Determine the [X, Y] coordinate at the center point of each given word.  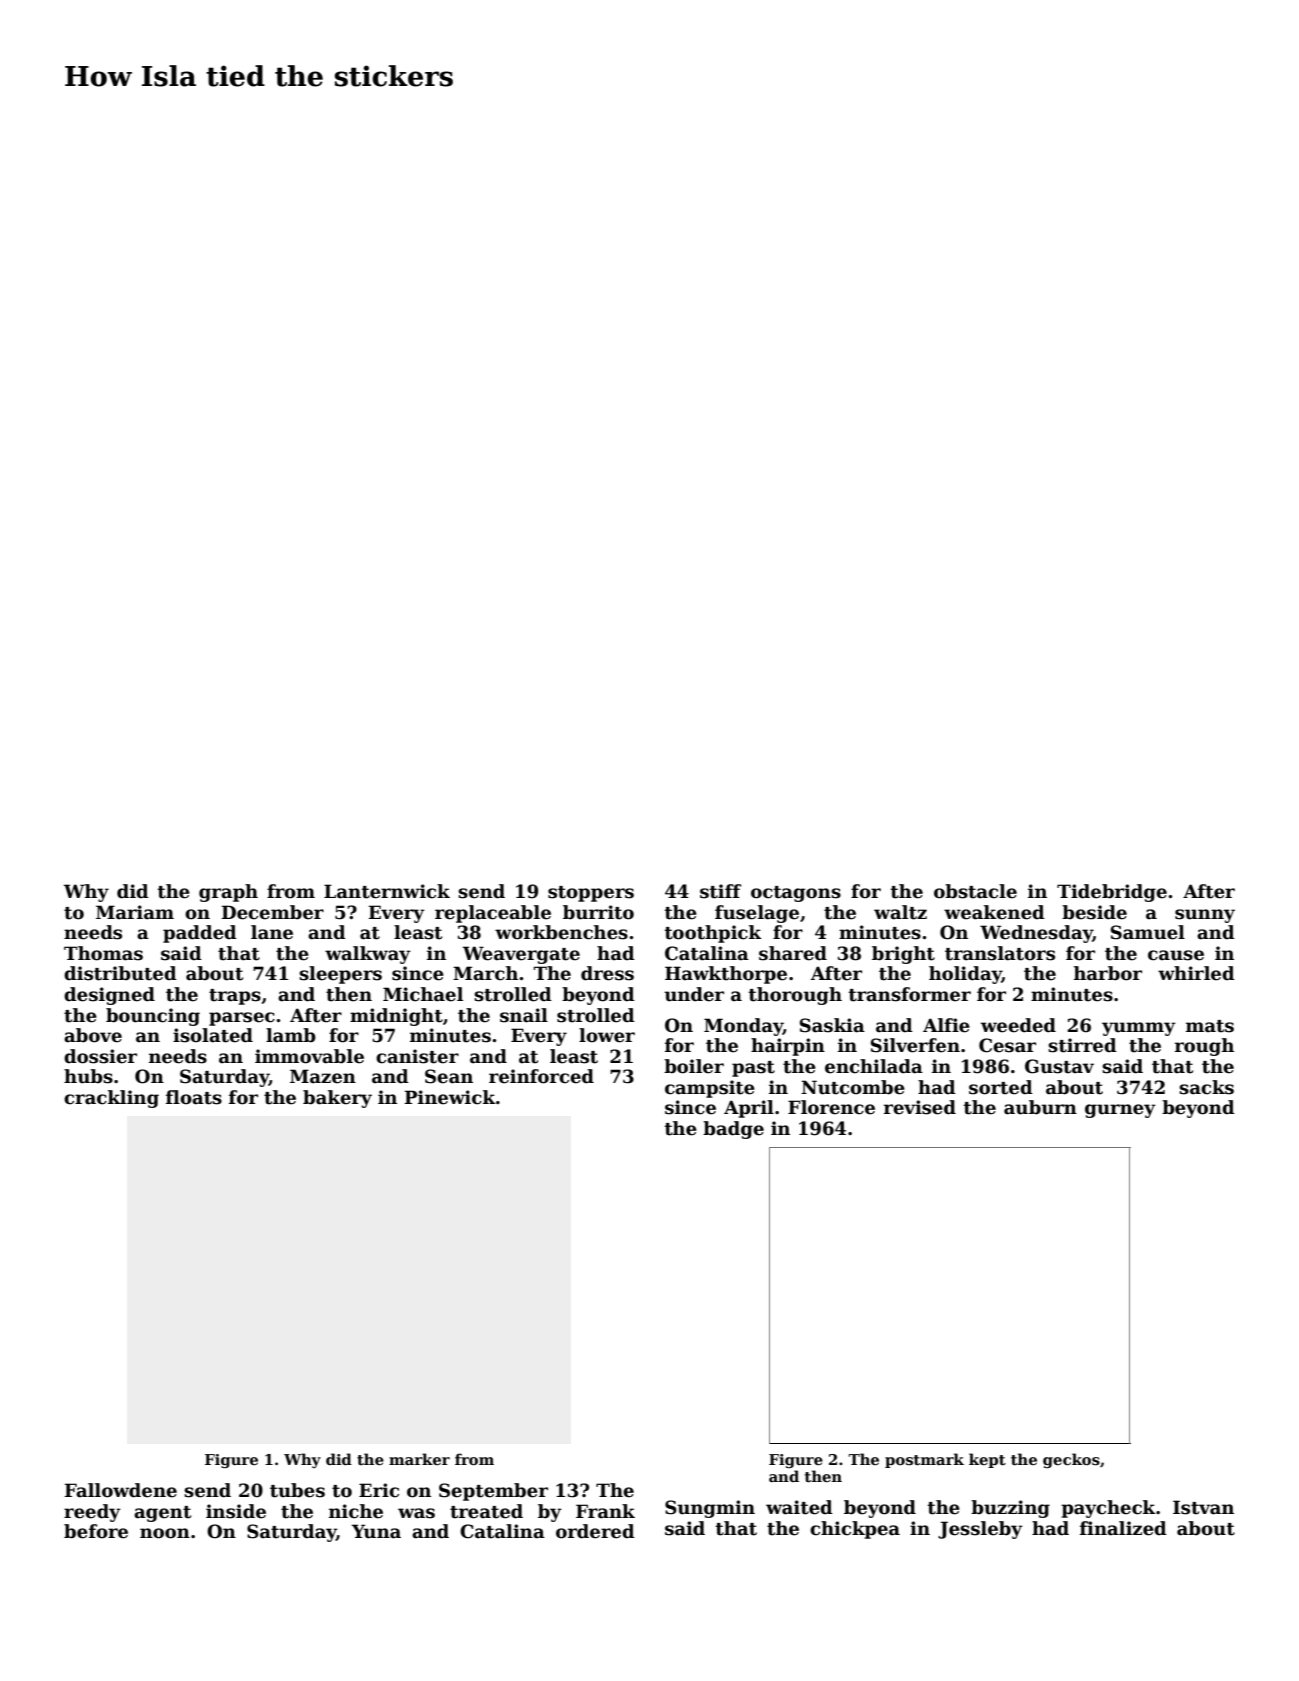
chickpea [855, 1530]
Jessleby [980, 1530]
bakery [337, 1099]
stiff [720, 891]
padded [200, 934]
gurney [1120, 1111]
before [96, 1531]
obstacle [975, 891]
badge [733, 1130]
